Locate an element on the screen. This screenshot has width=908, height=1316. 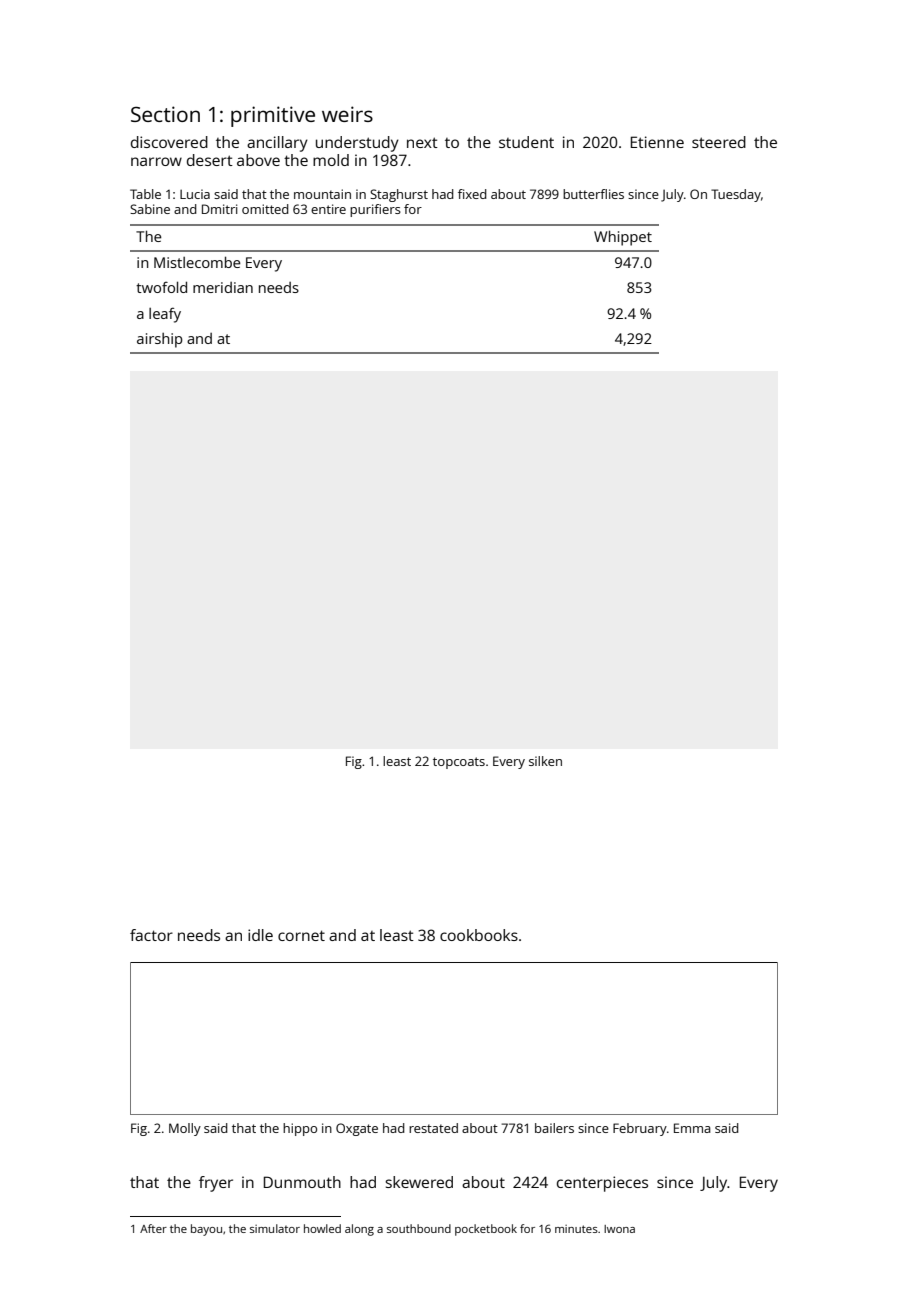
topcoats is located at coordinates (459, 763).
